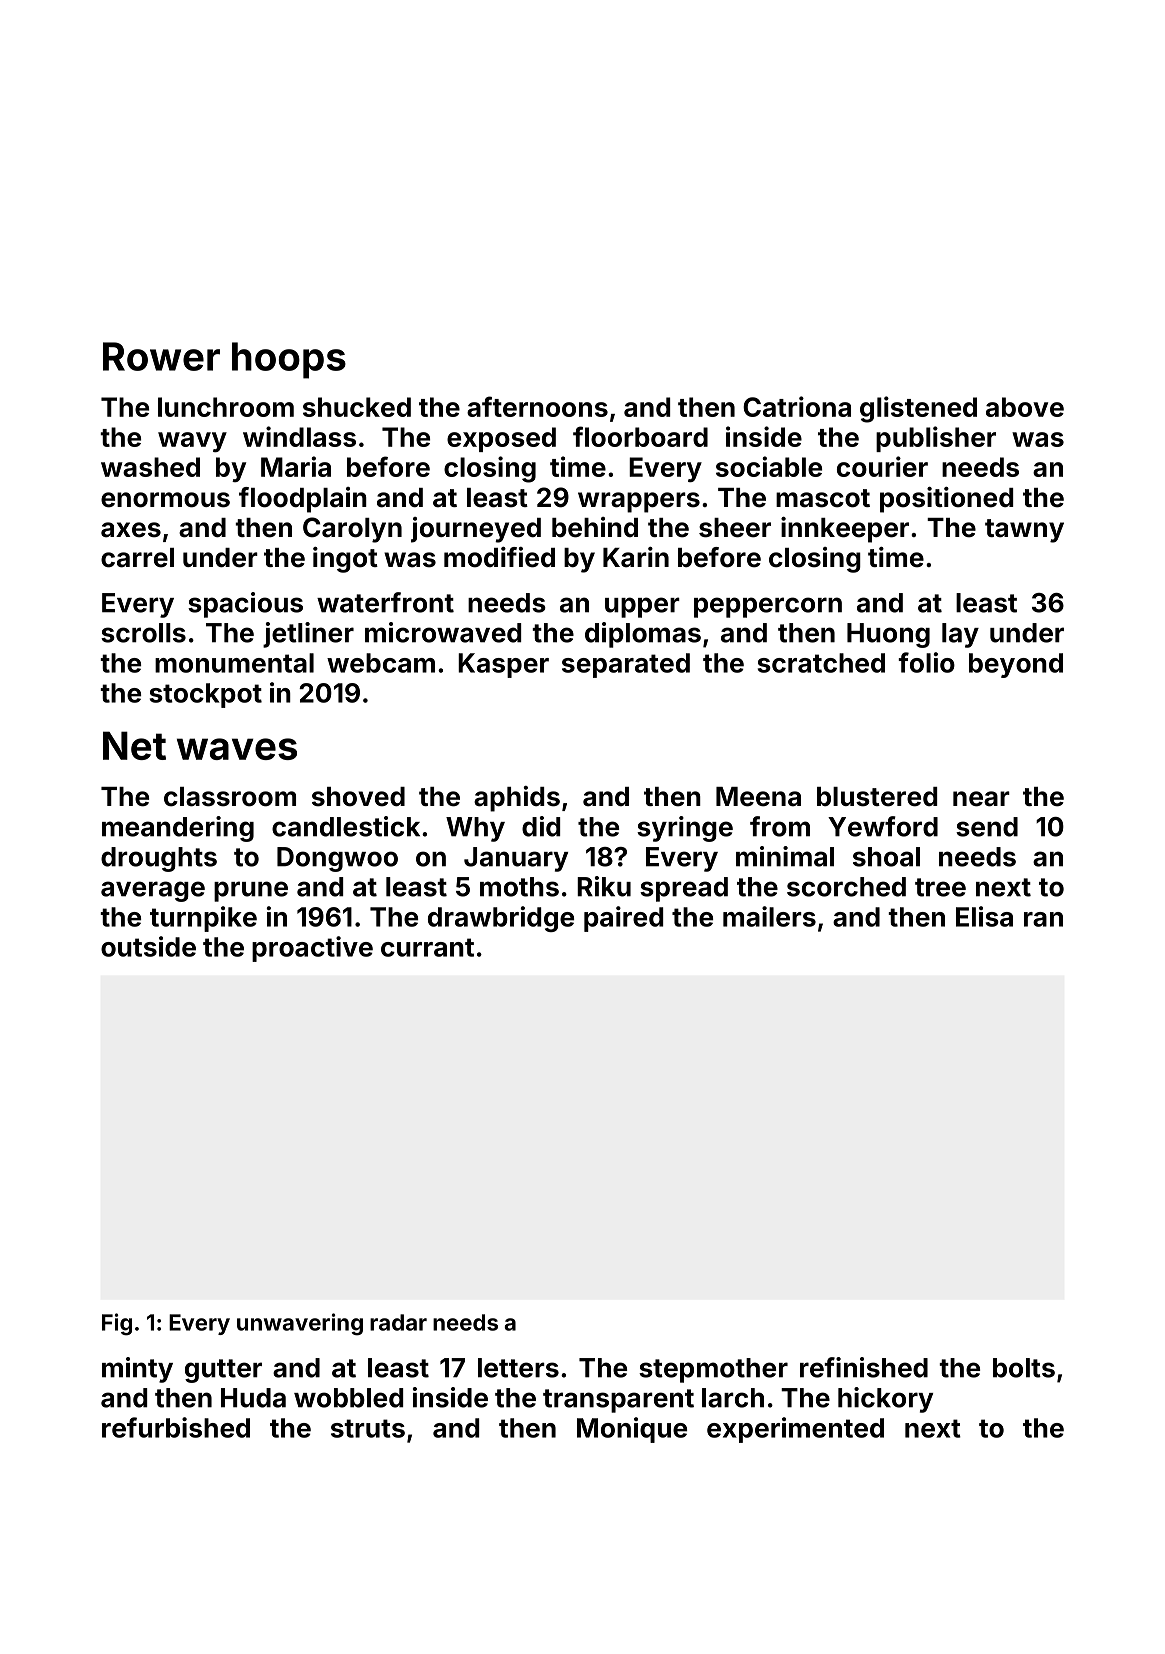 The height and width of the screenshot is (1654, 1165). What do you see at coordinates (300, 1324) in the screenshot?
I see `unwavering` at bounding box center [300, 1324].
